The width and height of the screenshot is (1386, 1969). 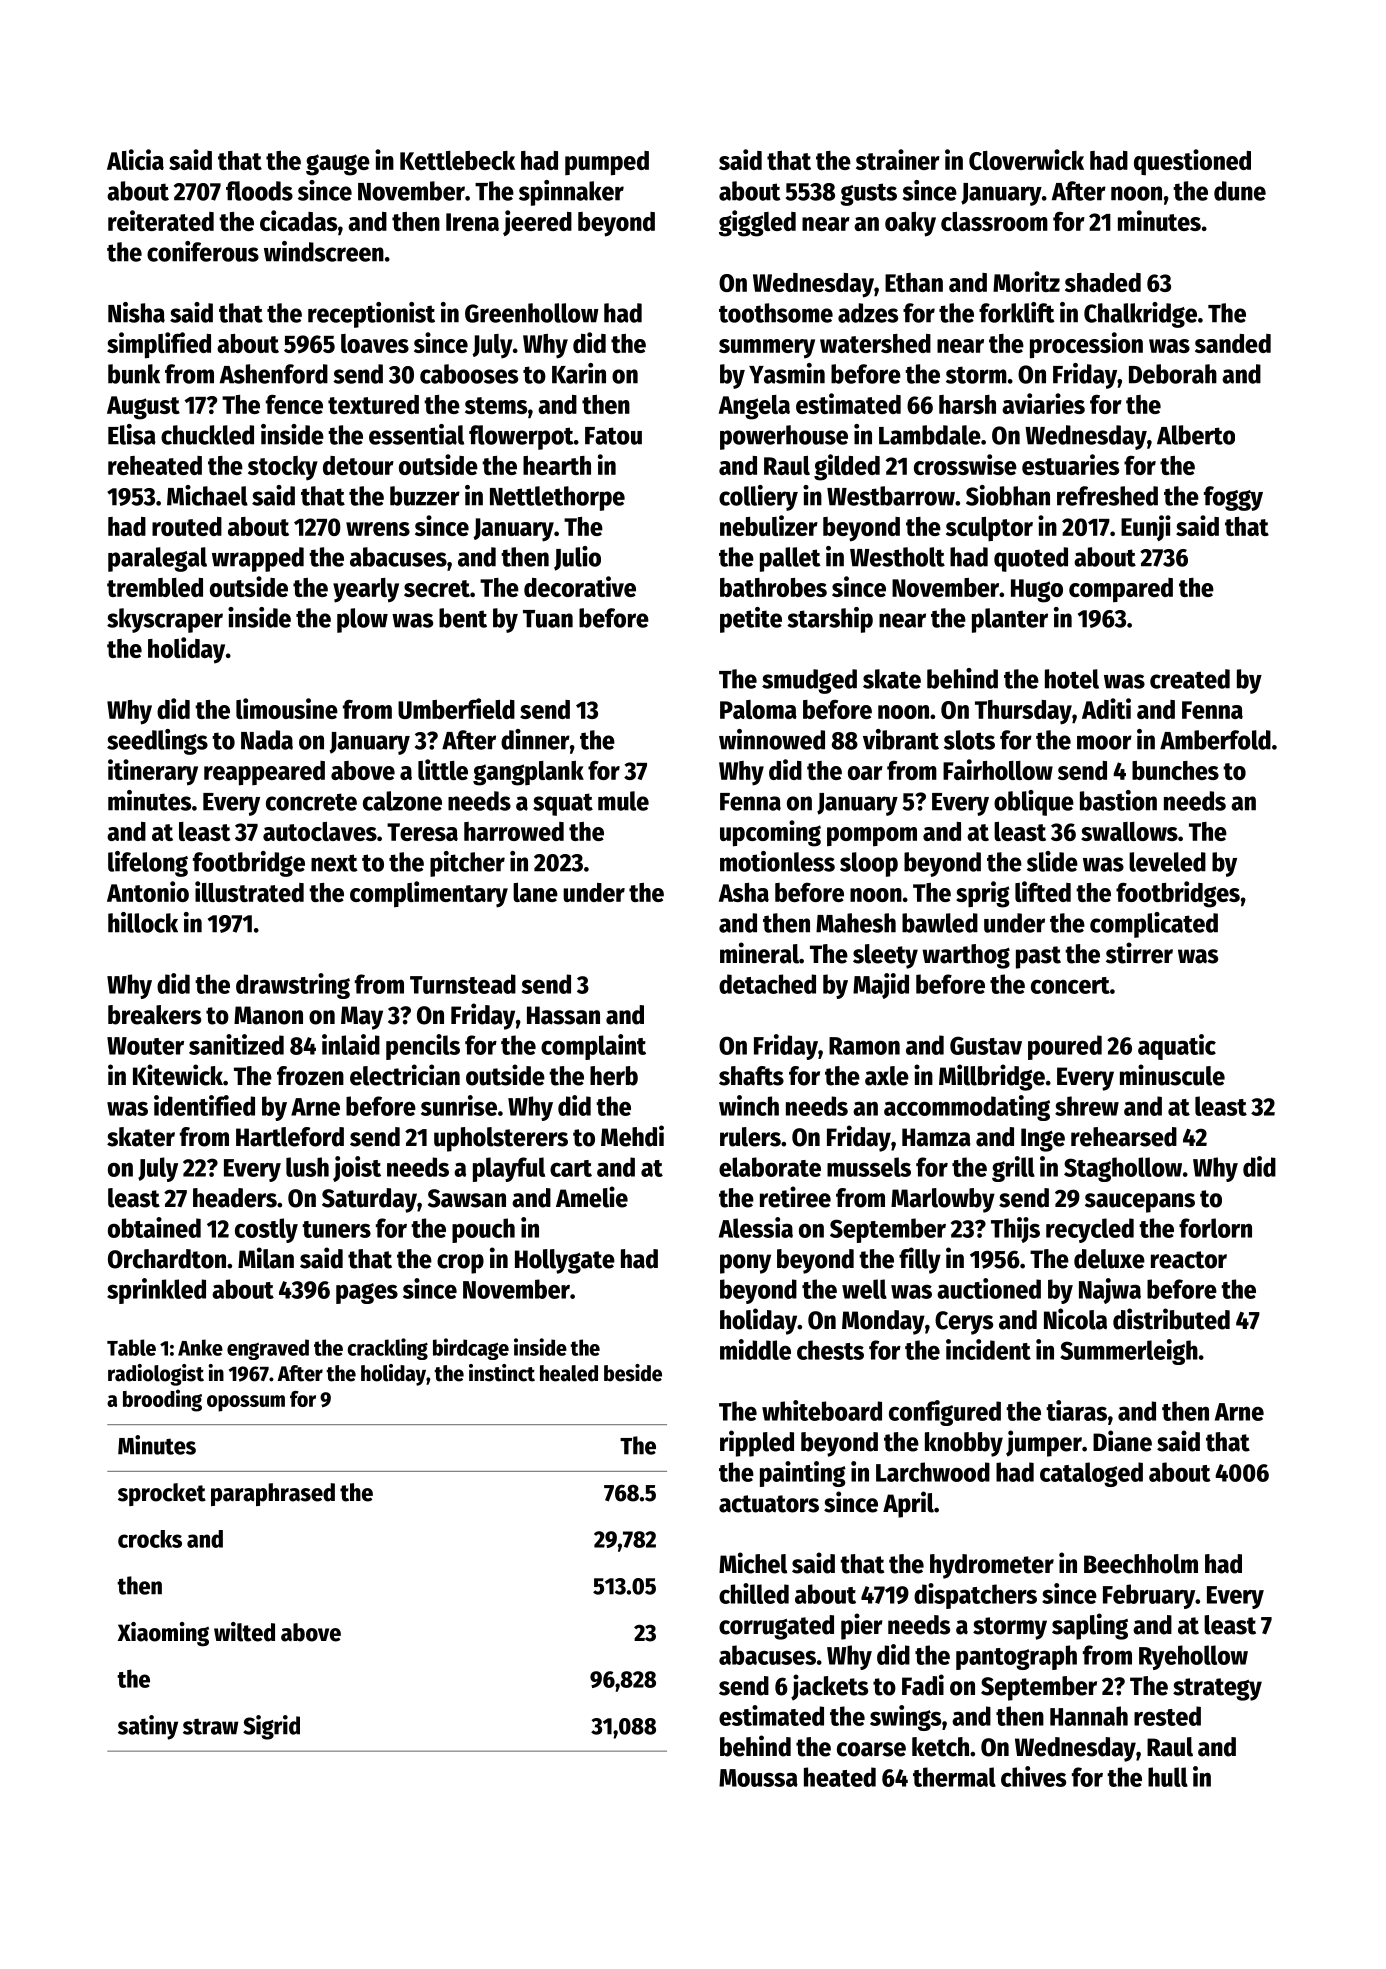 I want to click on tuners, so click(x=336, y=1229).
